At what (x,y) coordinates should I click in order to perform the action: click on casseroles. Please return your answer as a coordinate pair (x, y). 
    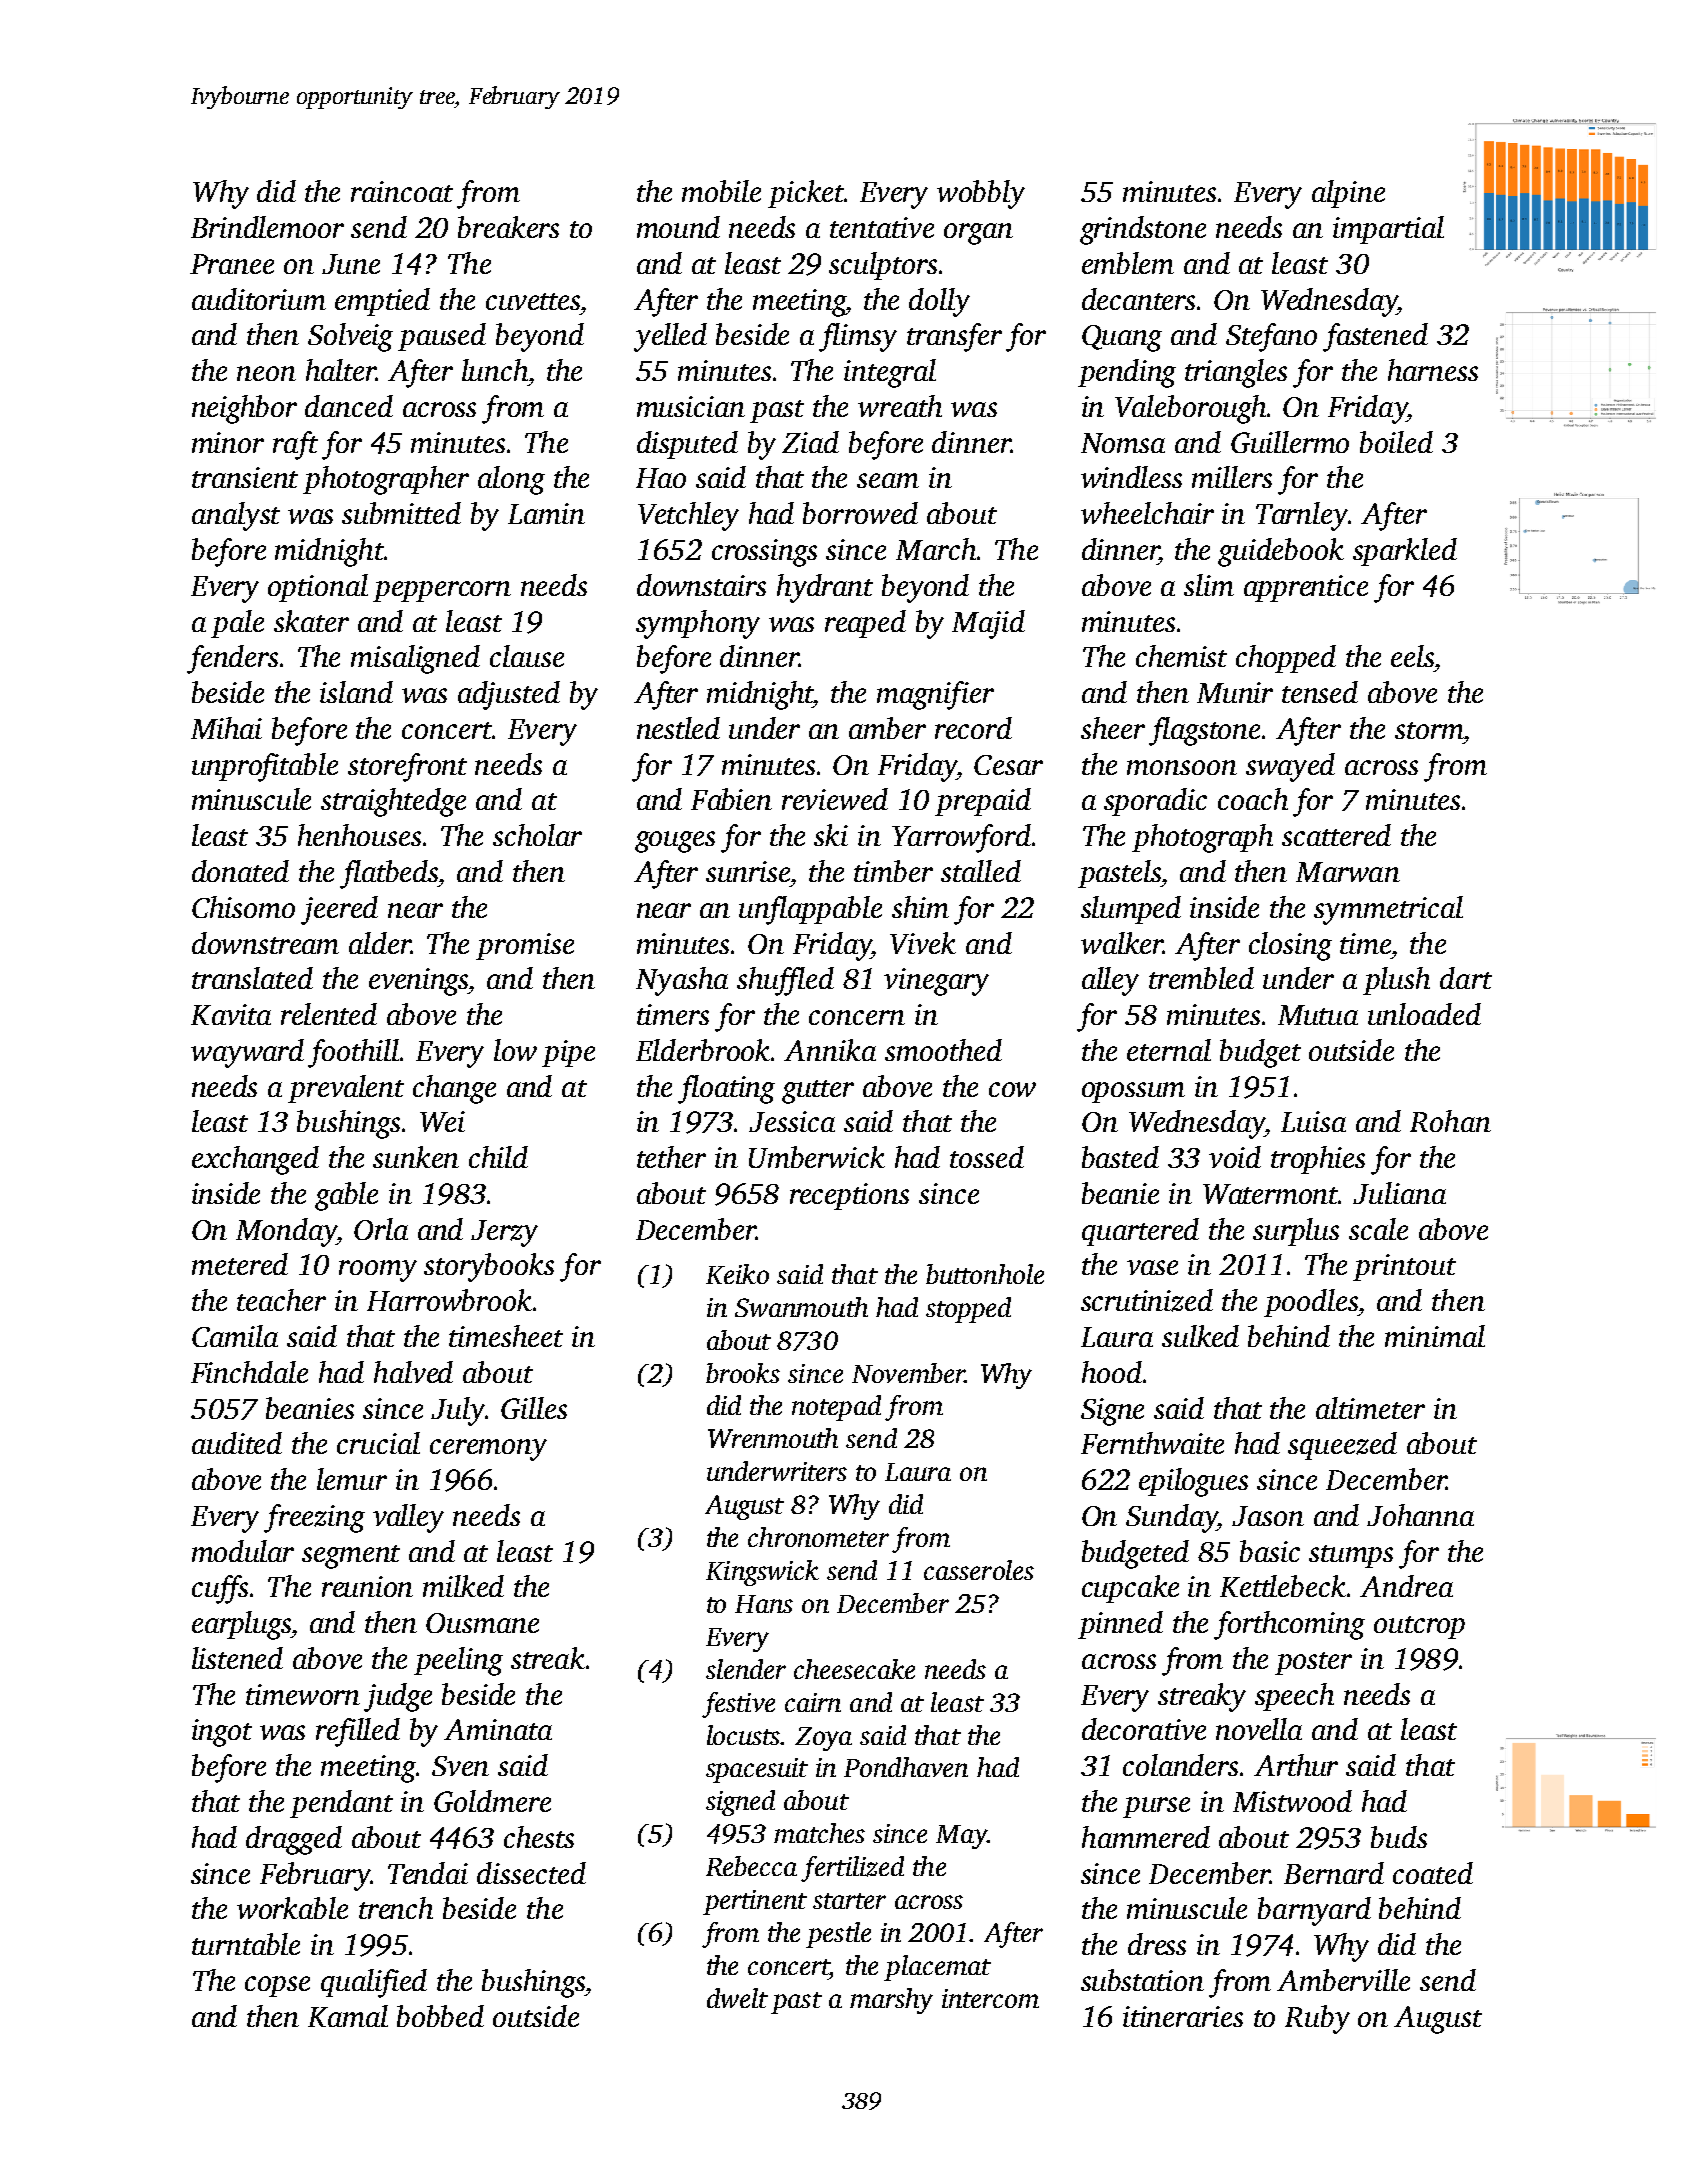
    Looking at the image, I should click on (979, 1570).
